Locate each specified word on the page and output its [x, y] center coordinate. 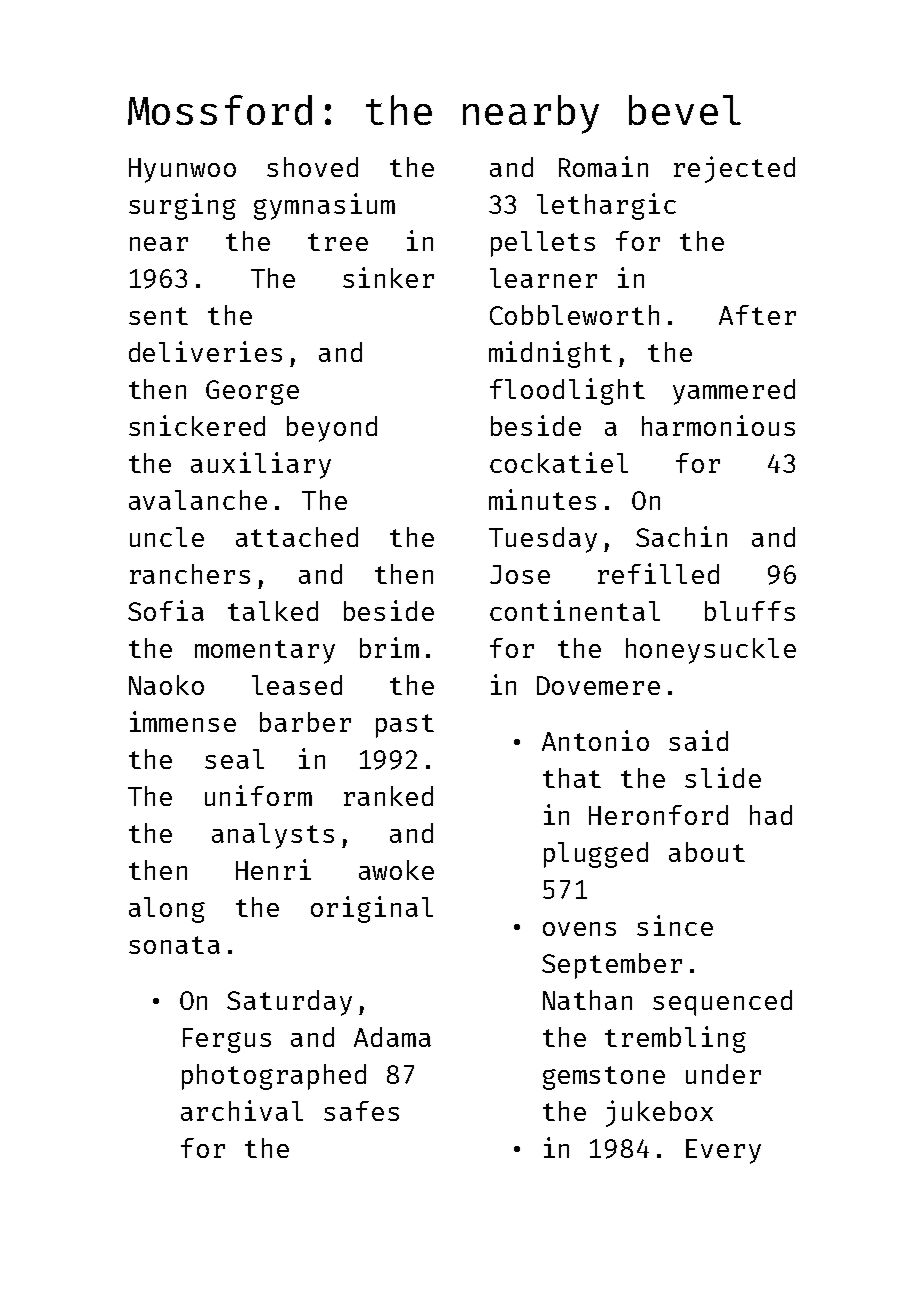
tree [338, 242]
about [707, 852]
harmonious [718, 425]
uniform [258, 795]
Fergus [227, 1040]
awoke [396, 870]
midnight [550, 354]
